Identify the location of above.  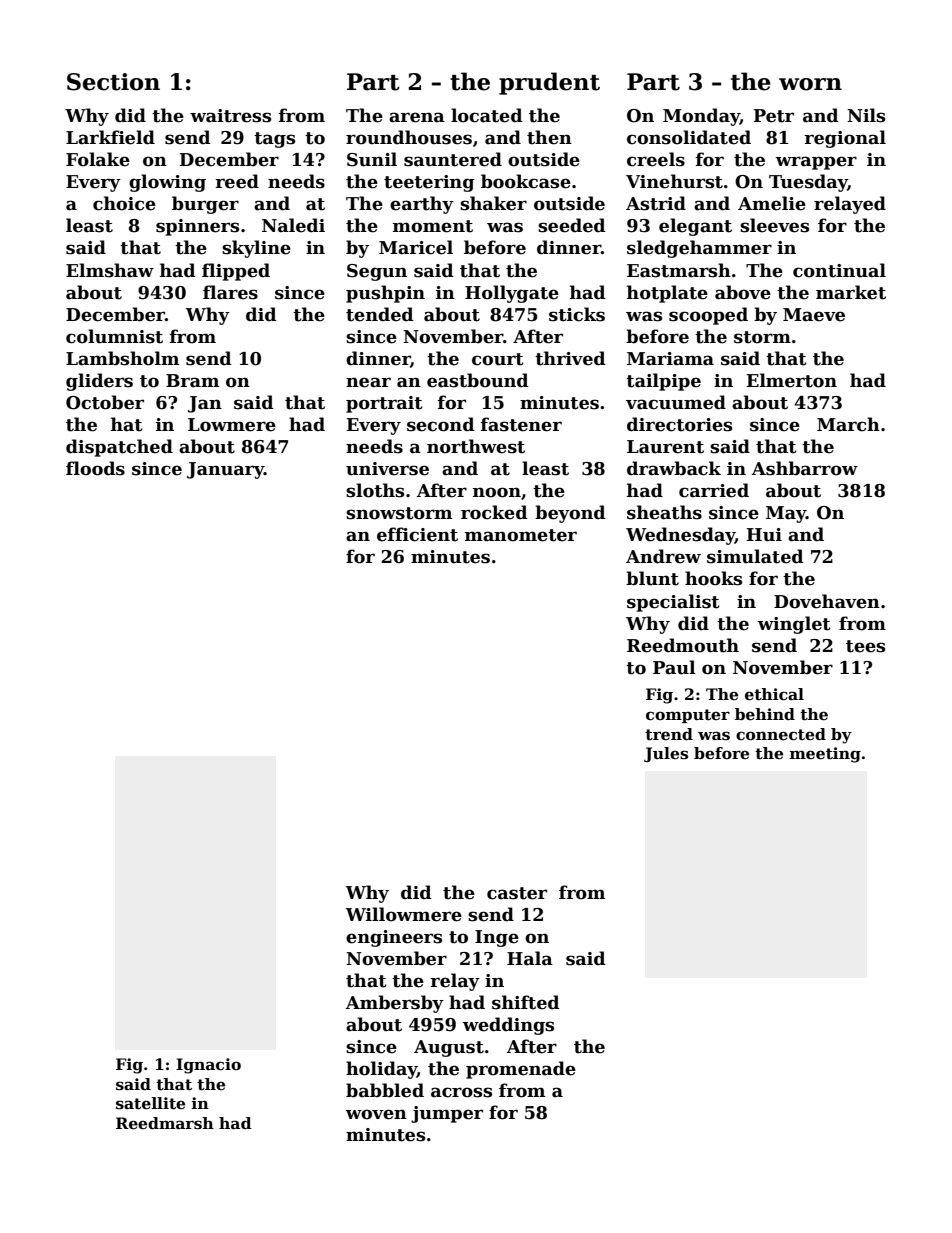
(743, 292).
